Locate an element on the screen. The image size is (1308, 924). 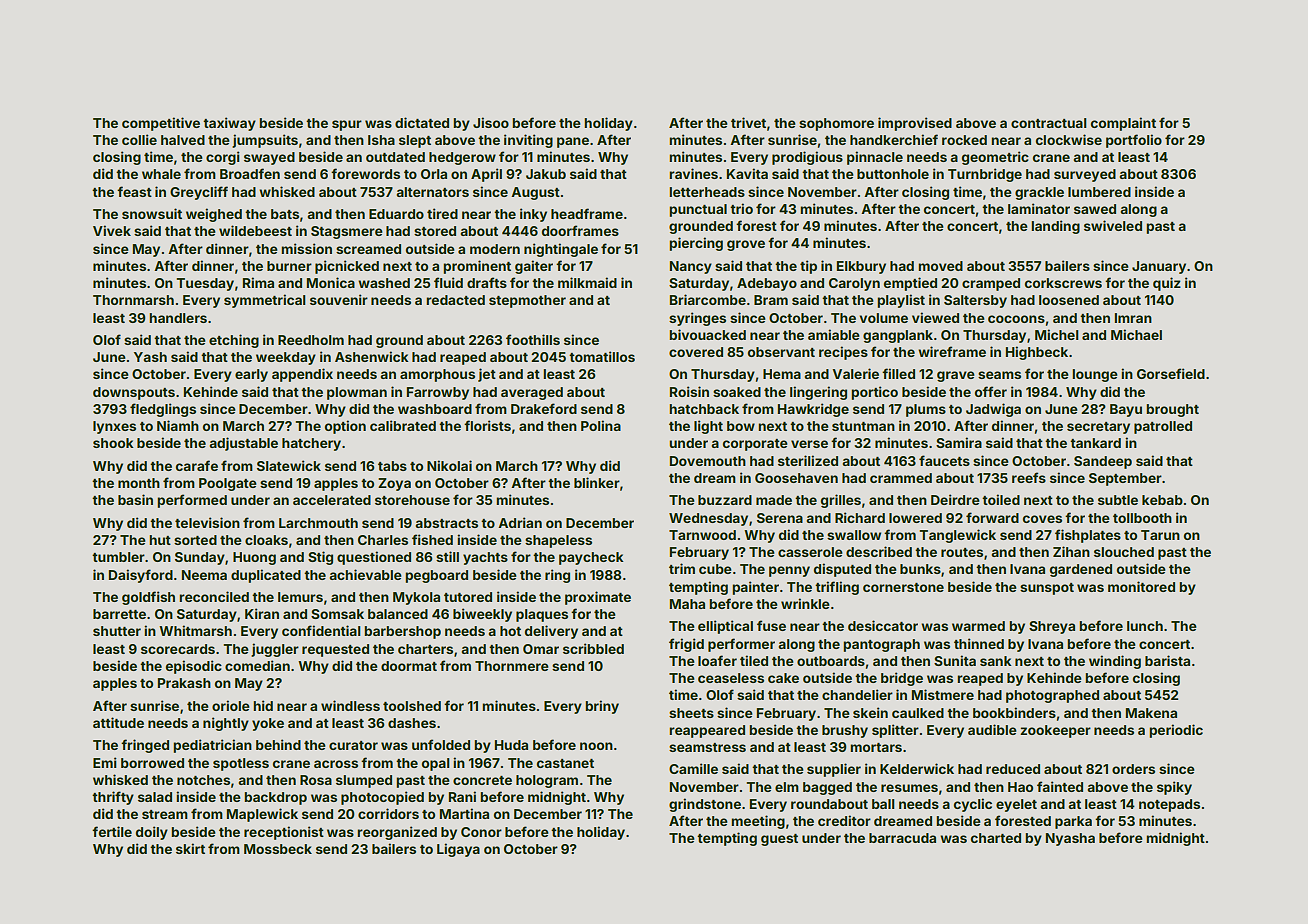
Nikolai is located at coordinates (449, 465).
